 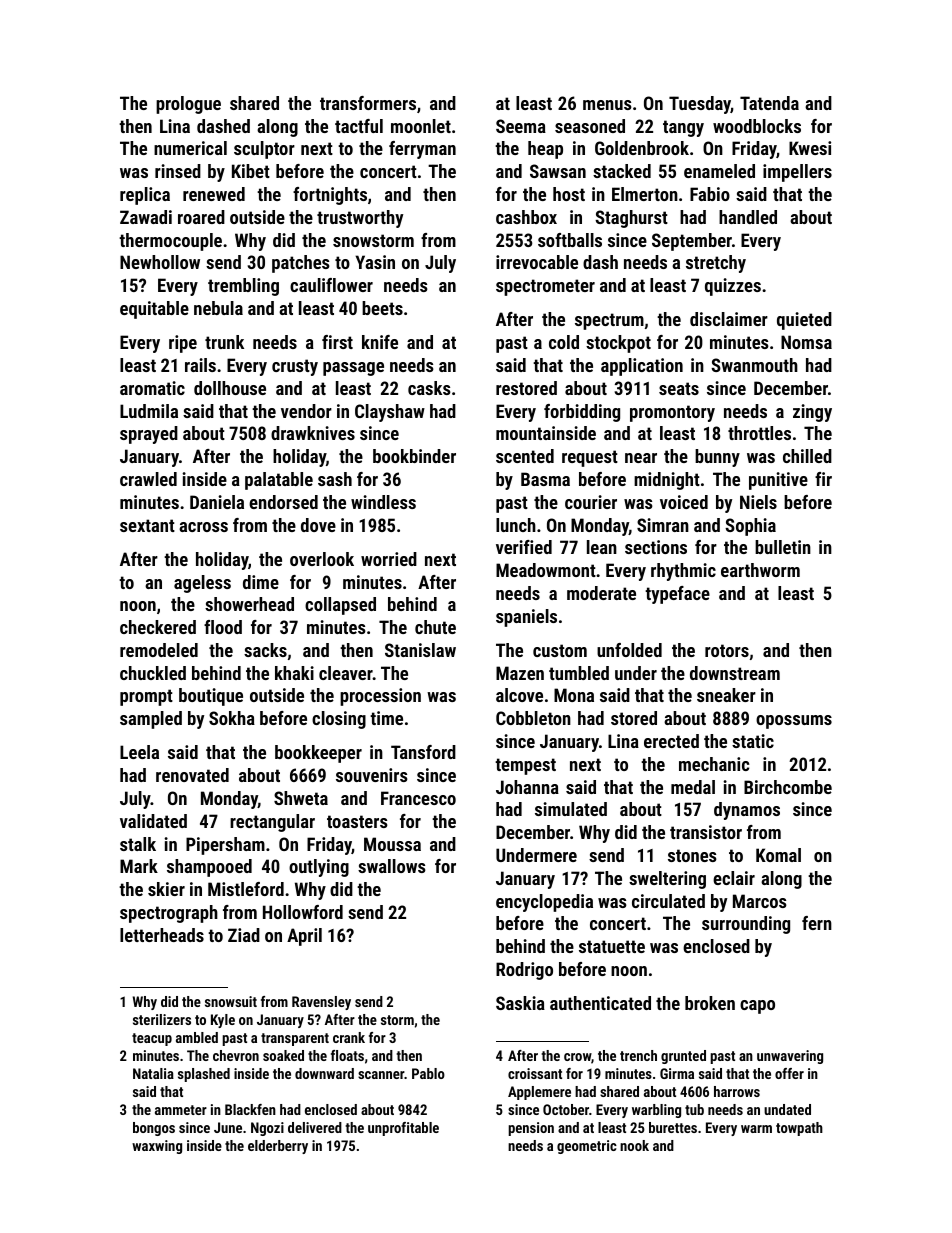 I want to click on waxwing, so click(x=157, y=1147).
